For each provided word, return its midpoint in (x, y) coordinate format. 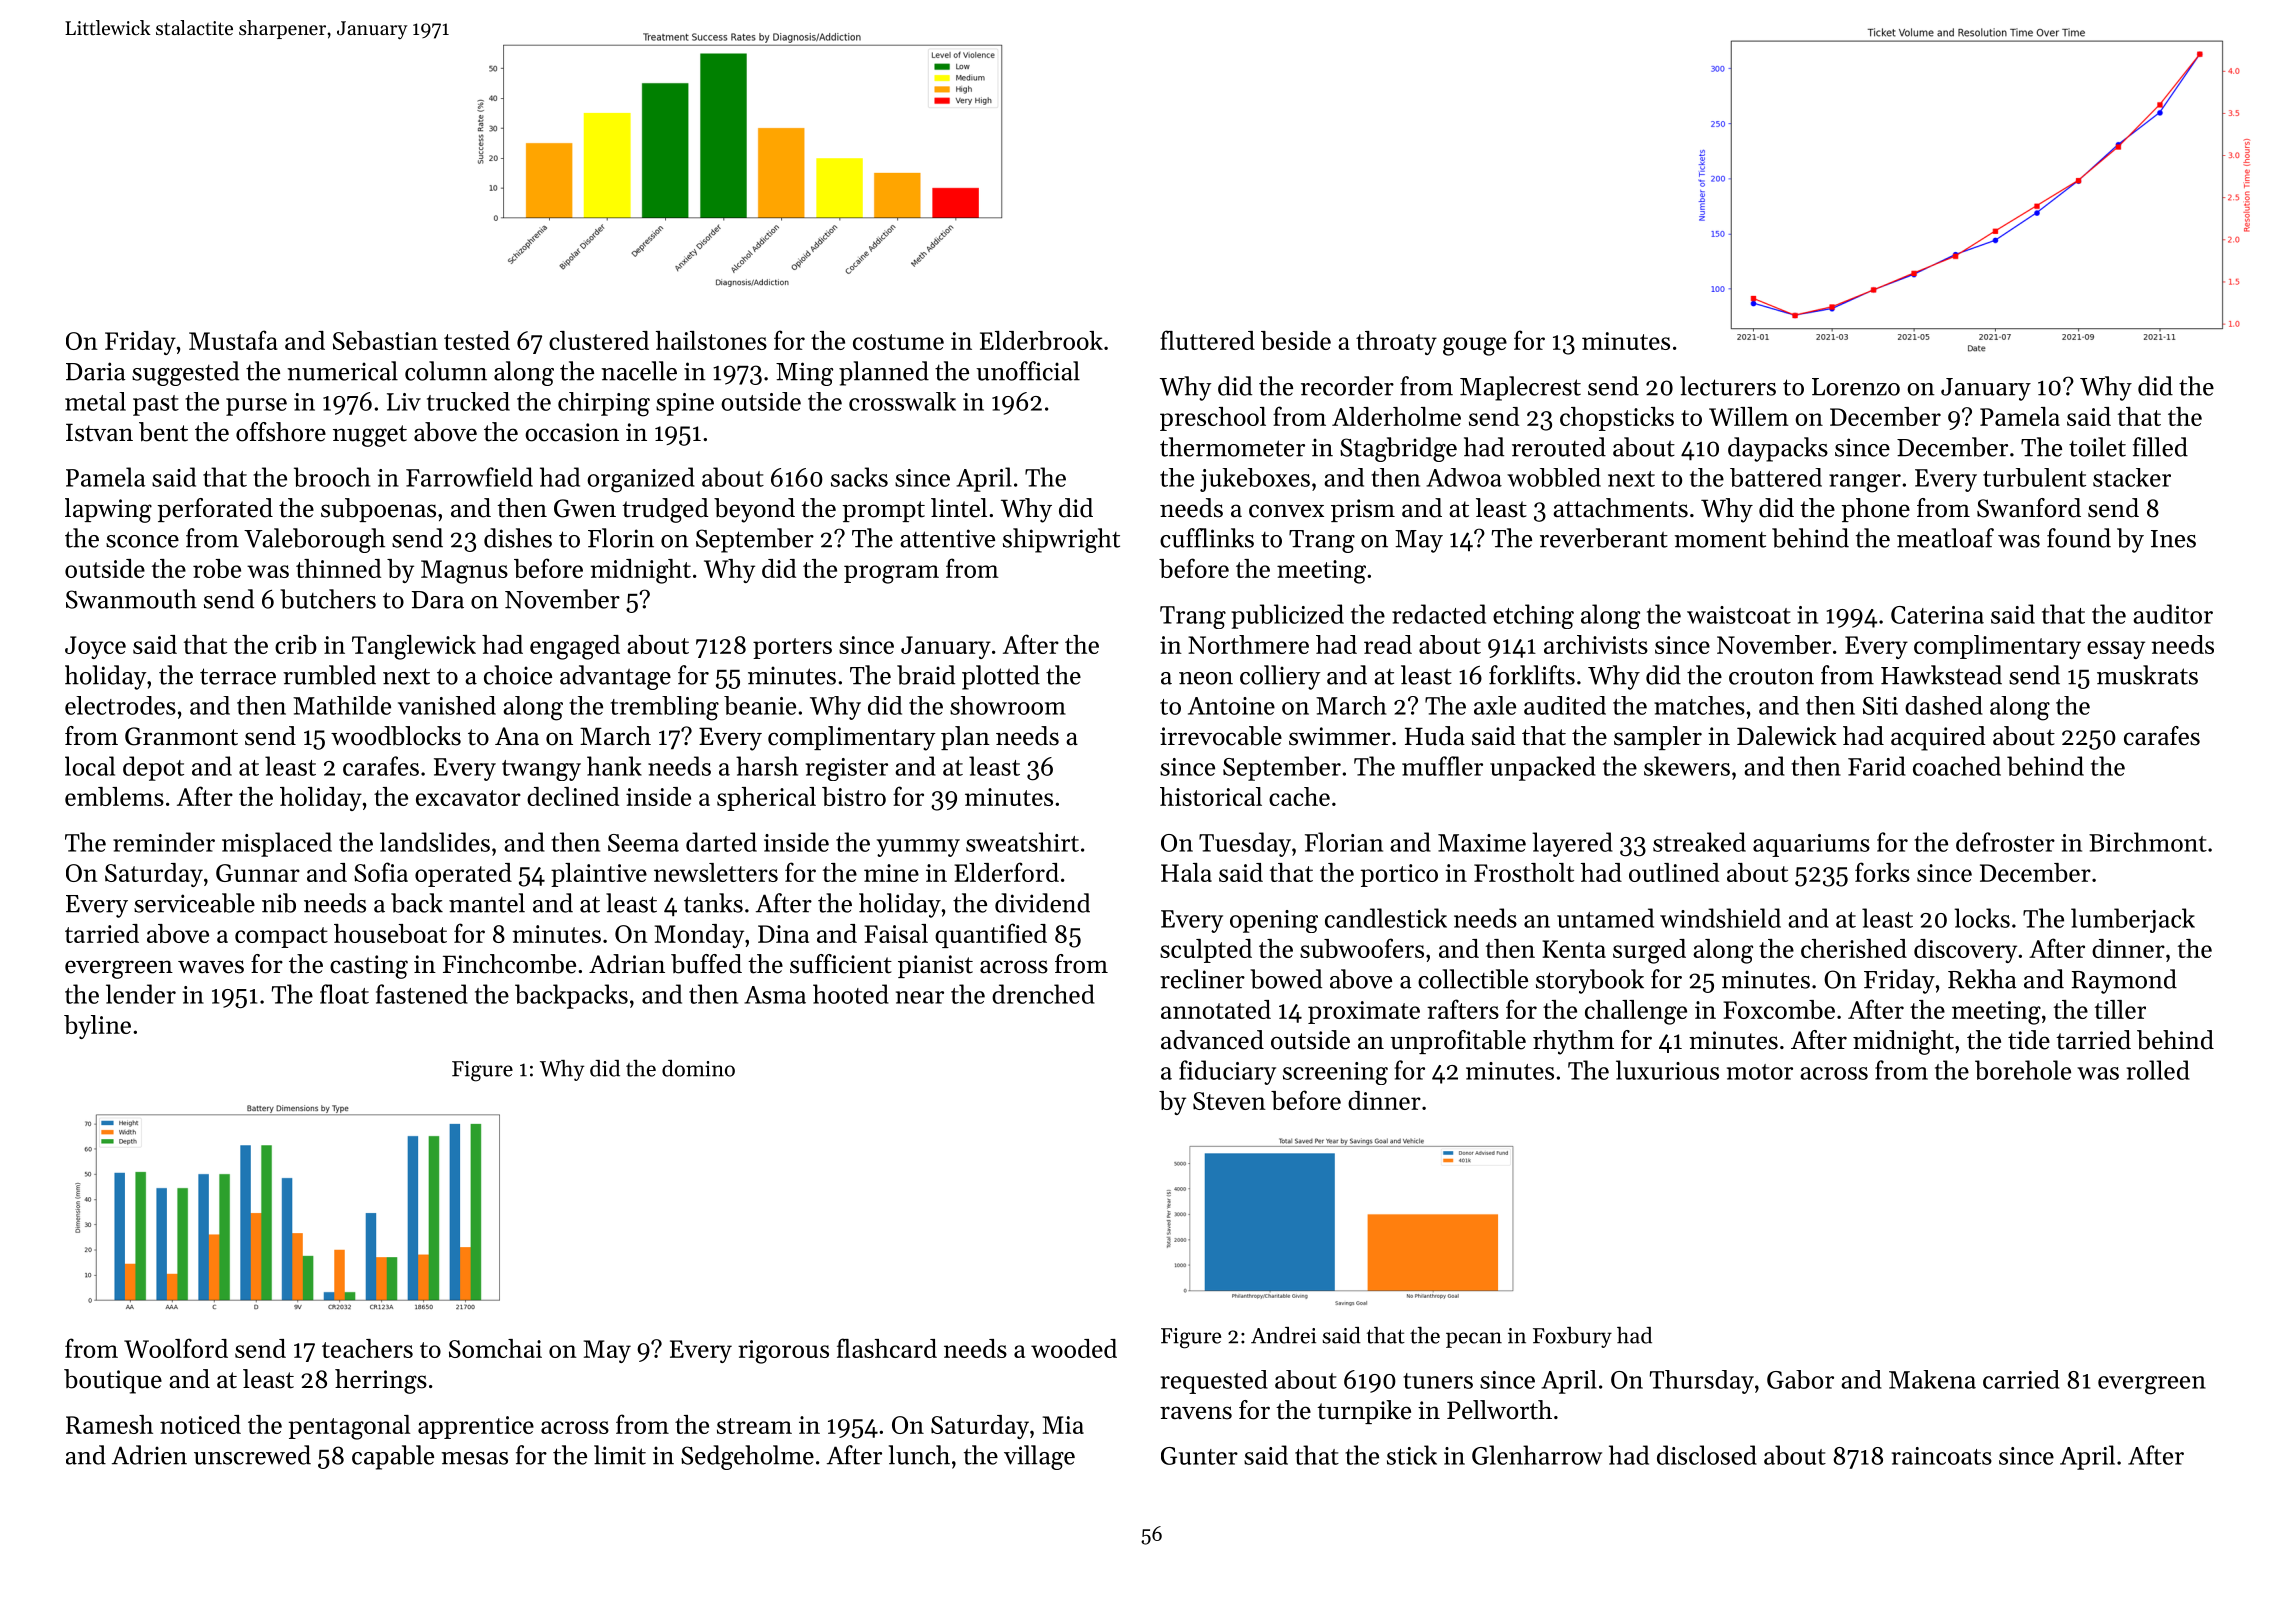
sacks (859, 477)
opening (1274, 921)
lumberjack (2133, 920)
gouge (1475, 346)
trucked (468, 401)
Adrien (149, 1455)
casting (369, 967)
